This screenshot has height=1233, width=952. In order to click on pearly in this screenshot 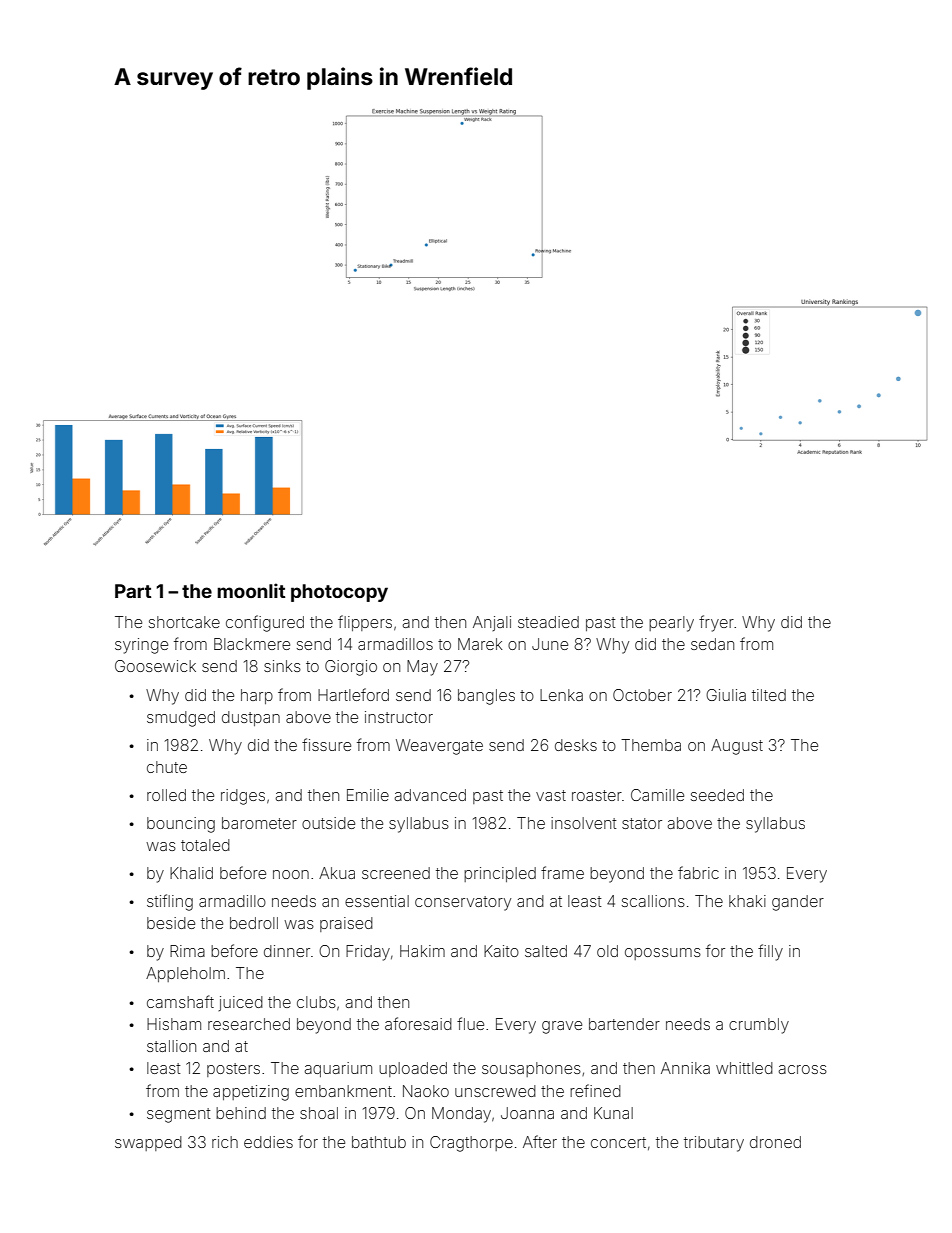, I will do `click(671, 624)`.
